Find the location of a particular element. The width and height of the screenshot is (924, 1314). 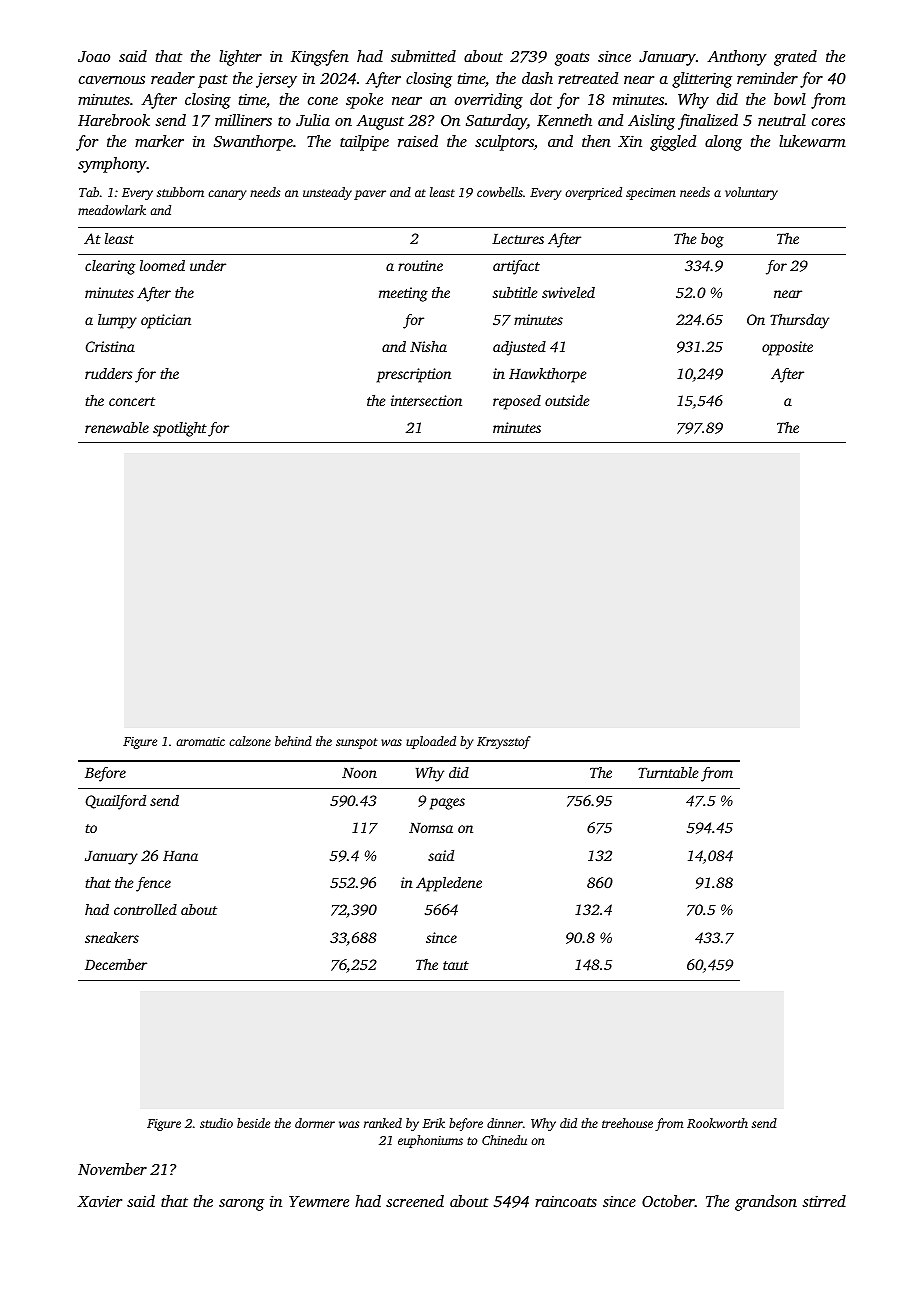

taut is located at coordinates (456, 965).
